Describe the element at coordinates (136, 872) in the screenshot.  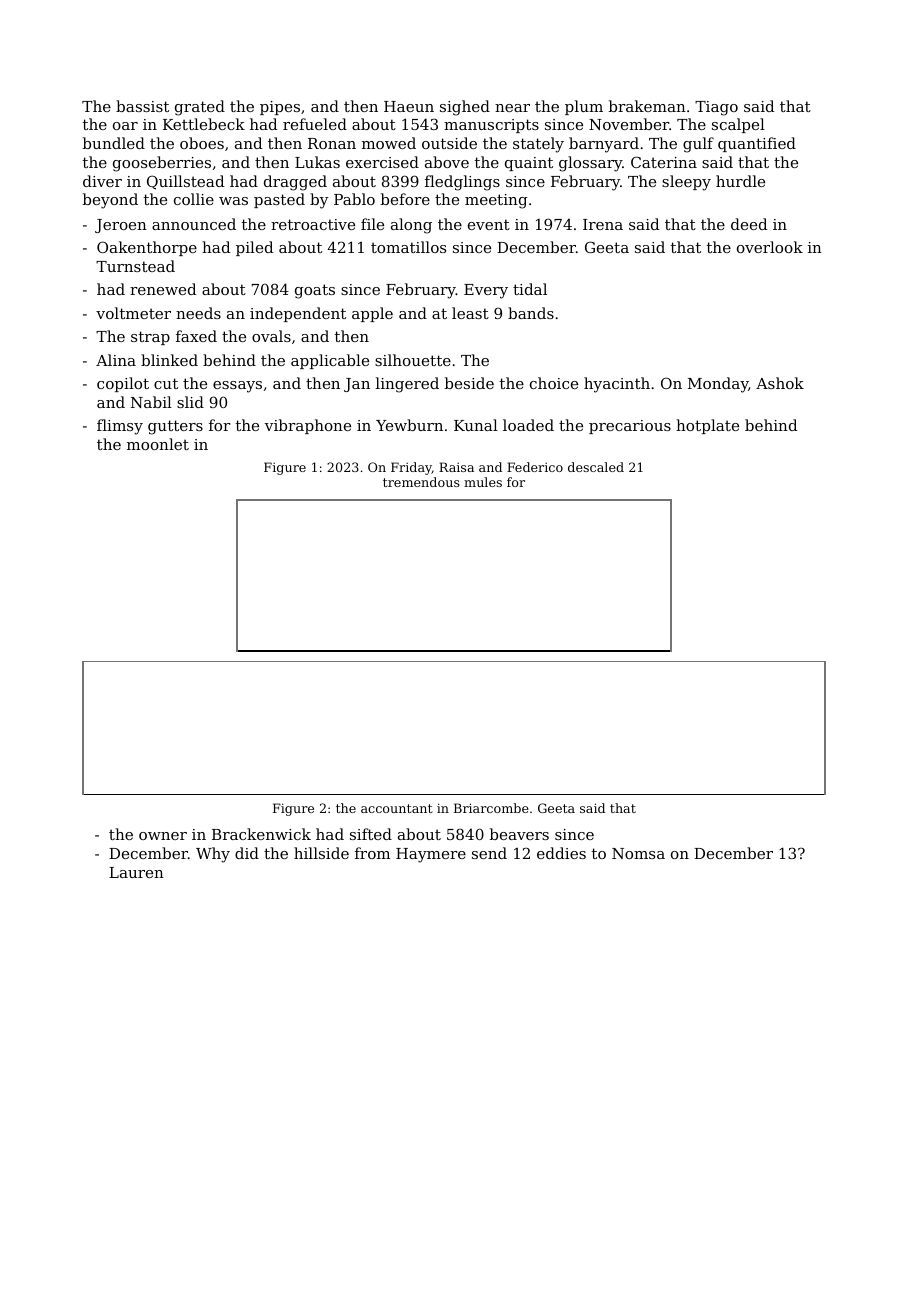
I see `Lauren` at that location.
